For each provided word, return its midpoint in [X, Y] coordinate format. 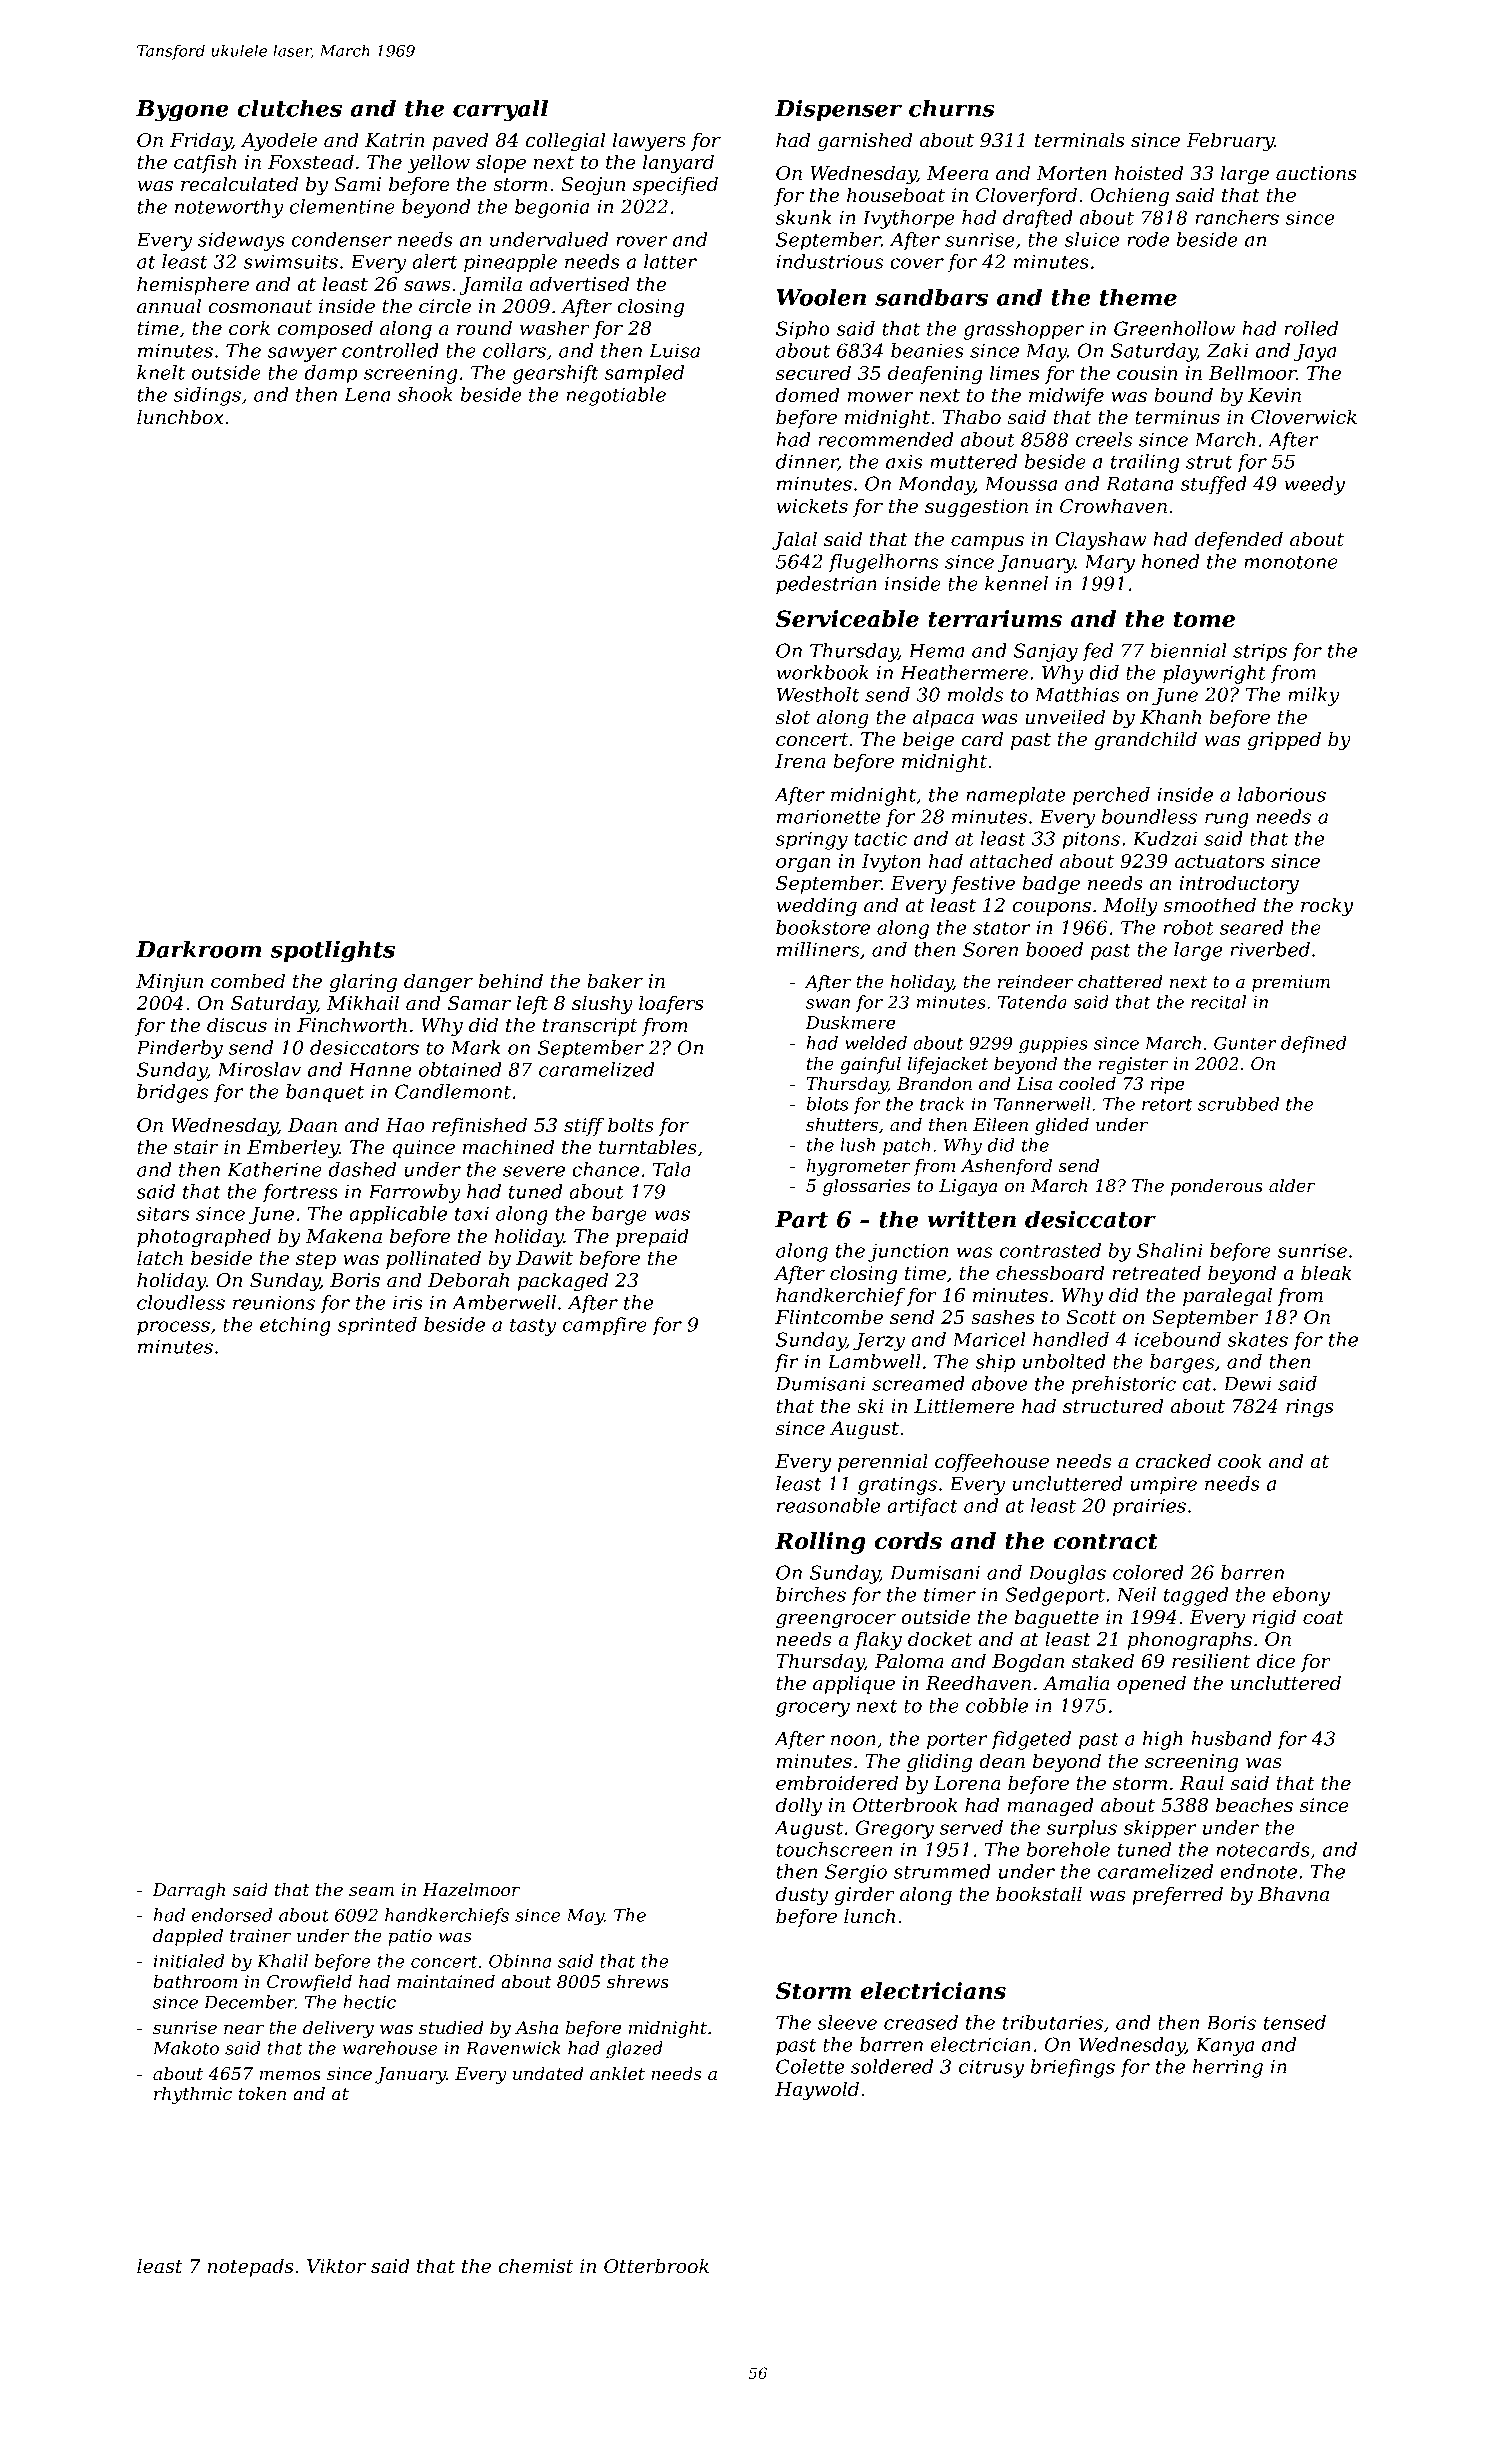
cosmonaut [260, 307]
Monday [936, 485]
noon [853, 1740]
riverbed [1270, 949]
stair [196, 1147]
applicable [398, 1215]
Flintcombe [829, 1317]
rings [1310, 1408]
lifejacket [948, 1065]
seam [371, 1891]
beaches [1254, 1805]
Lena [367, 394]
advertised [579, 284]
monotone [1291, 562]
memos [290, 2075]
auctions [1316, 173]
